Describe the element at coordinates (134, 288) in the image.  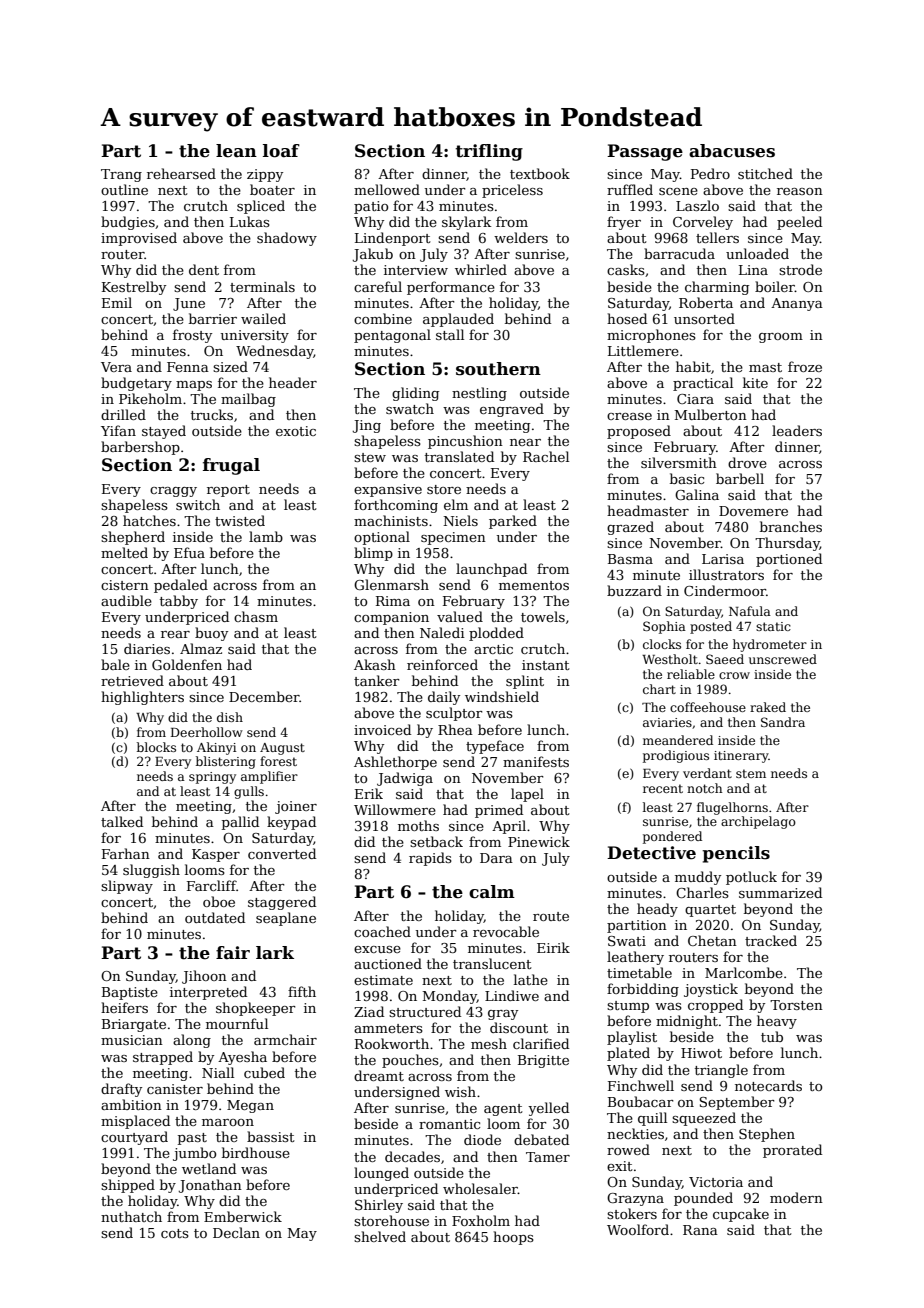
I see `Kestrelby` at that location.
